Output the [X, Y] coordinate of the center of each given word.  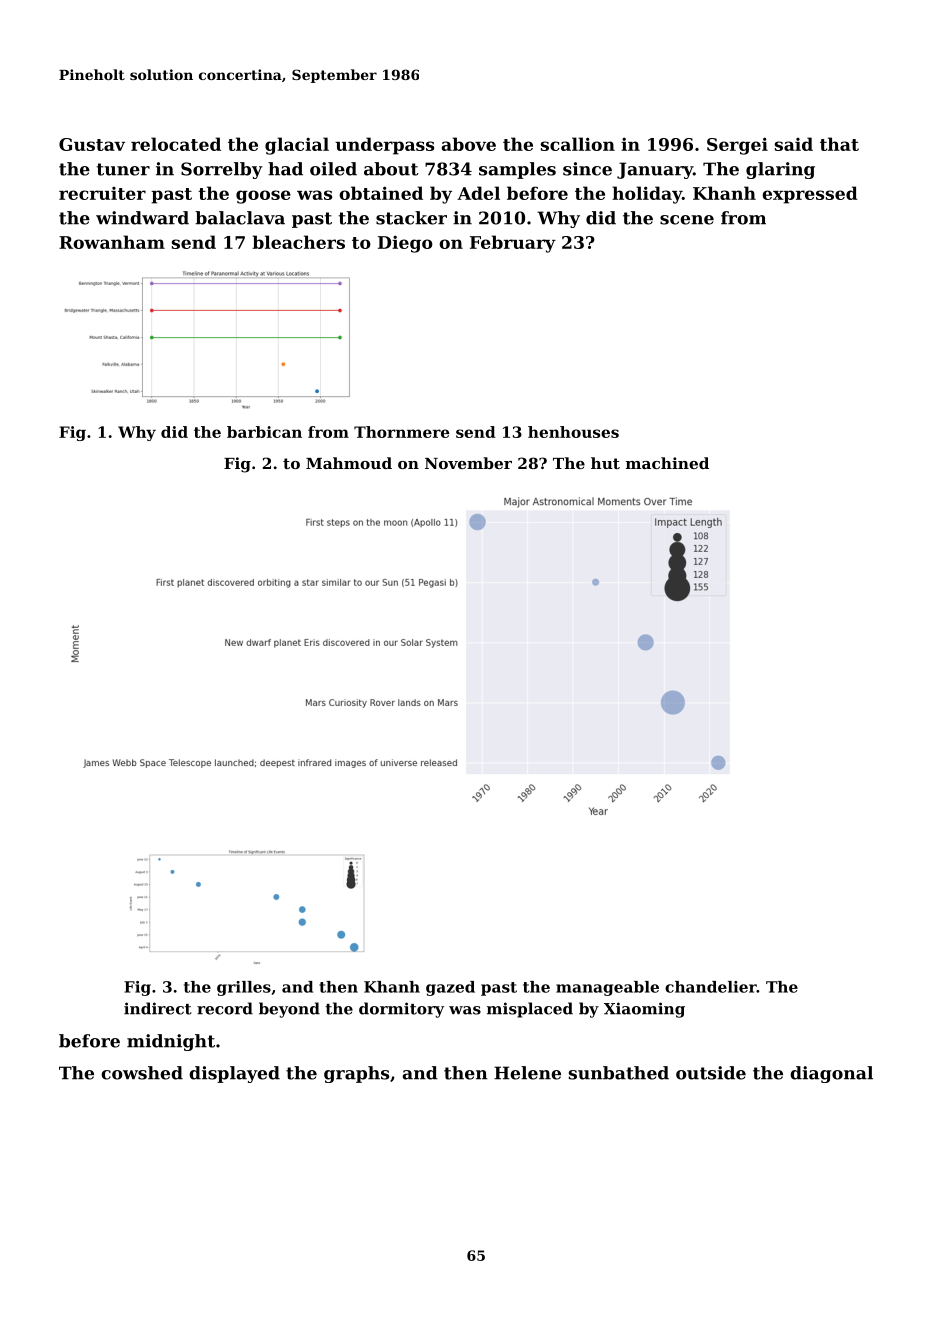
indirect [158, 1008]
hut [605, 463]
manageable [607, 988]
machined [667, 463]
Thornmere [402, 432]
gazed [450, 988]
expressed [810, 195]
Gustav [92, 144]
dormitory [401, 1010]
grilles [244, 988]
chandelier [711, 987]
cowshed [142, 1073]
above [469, 144]
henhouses [573, 432]
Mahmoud [349, 463]
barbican [264, 432]
